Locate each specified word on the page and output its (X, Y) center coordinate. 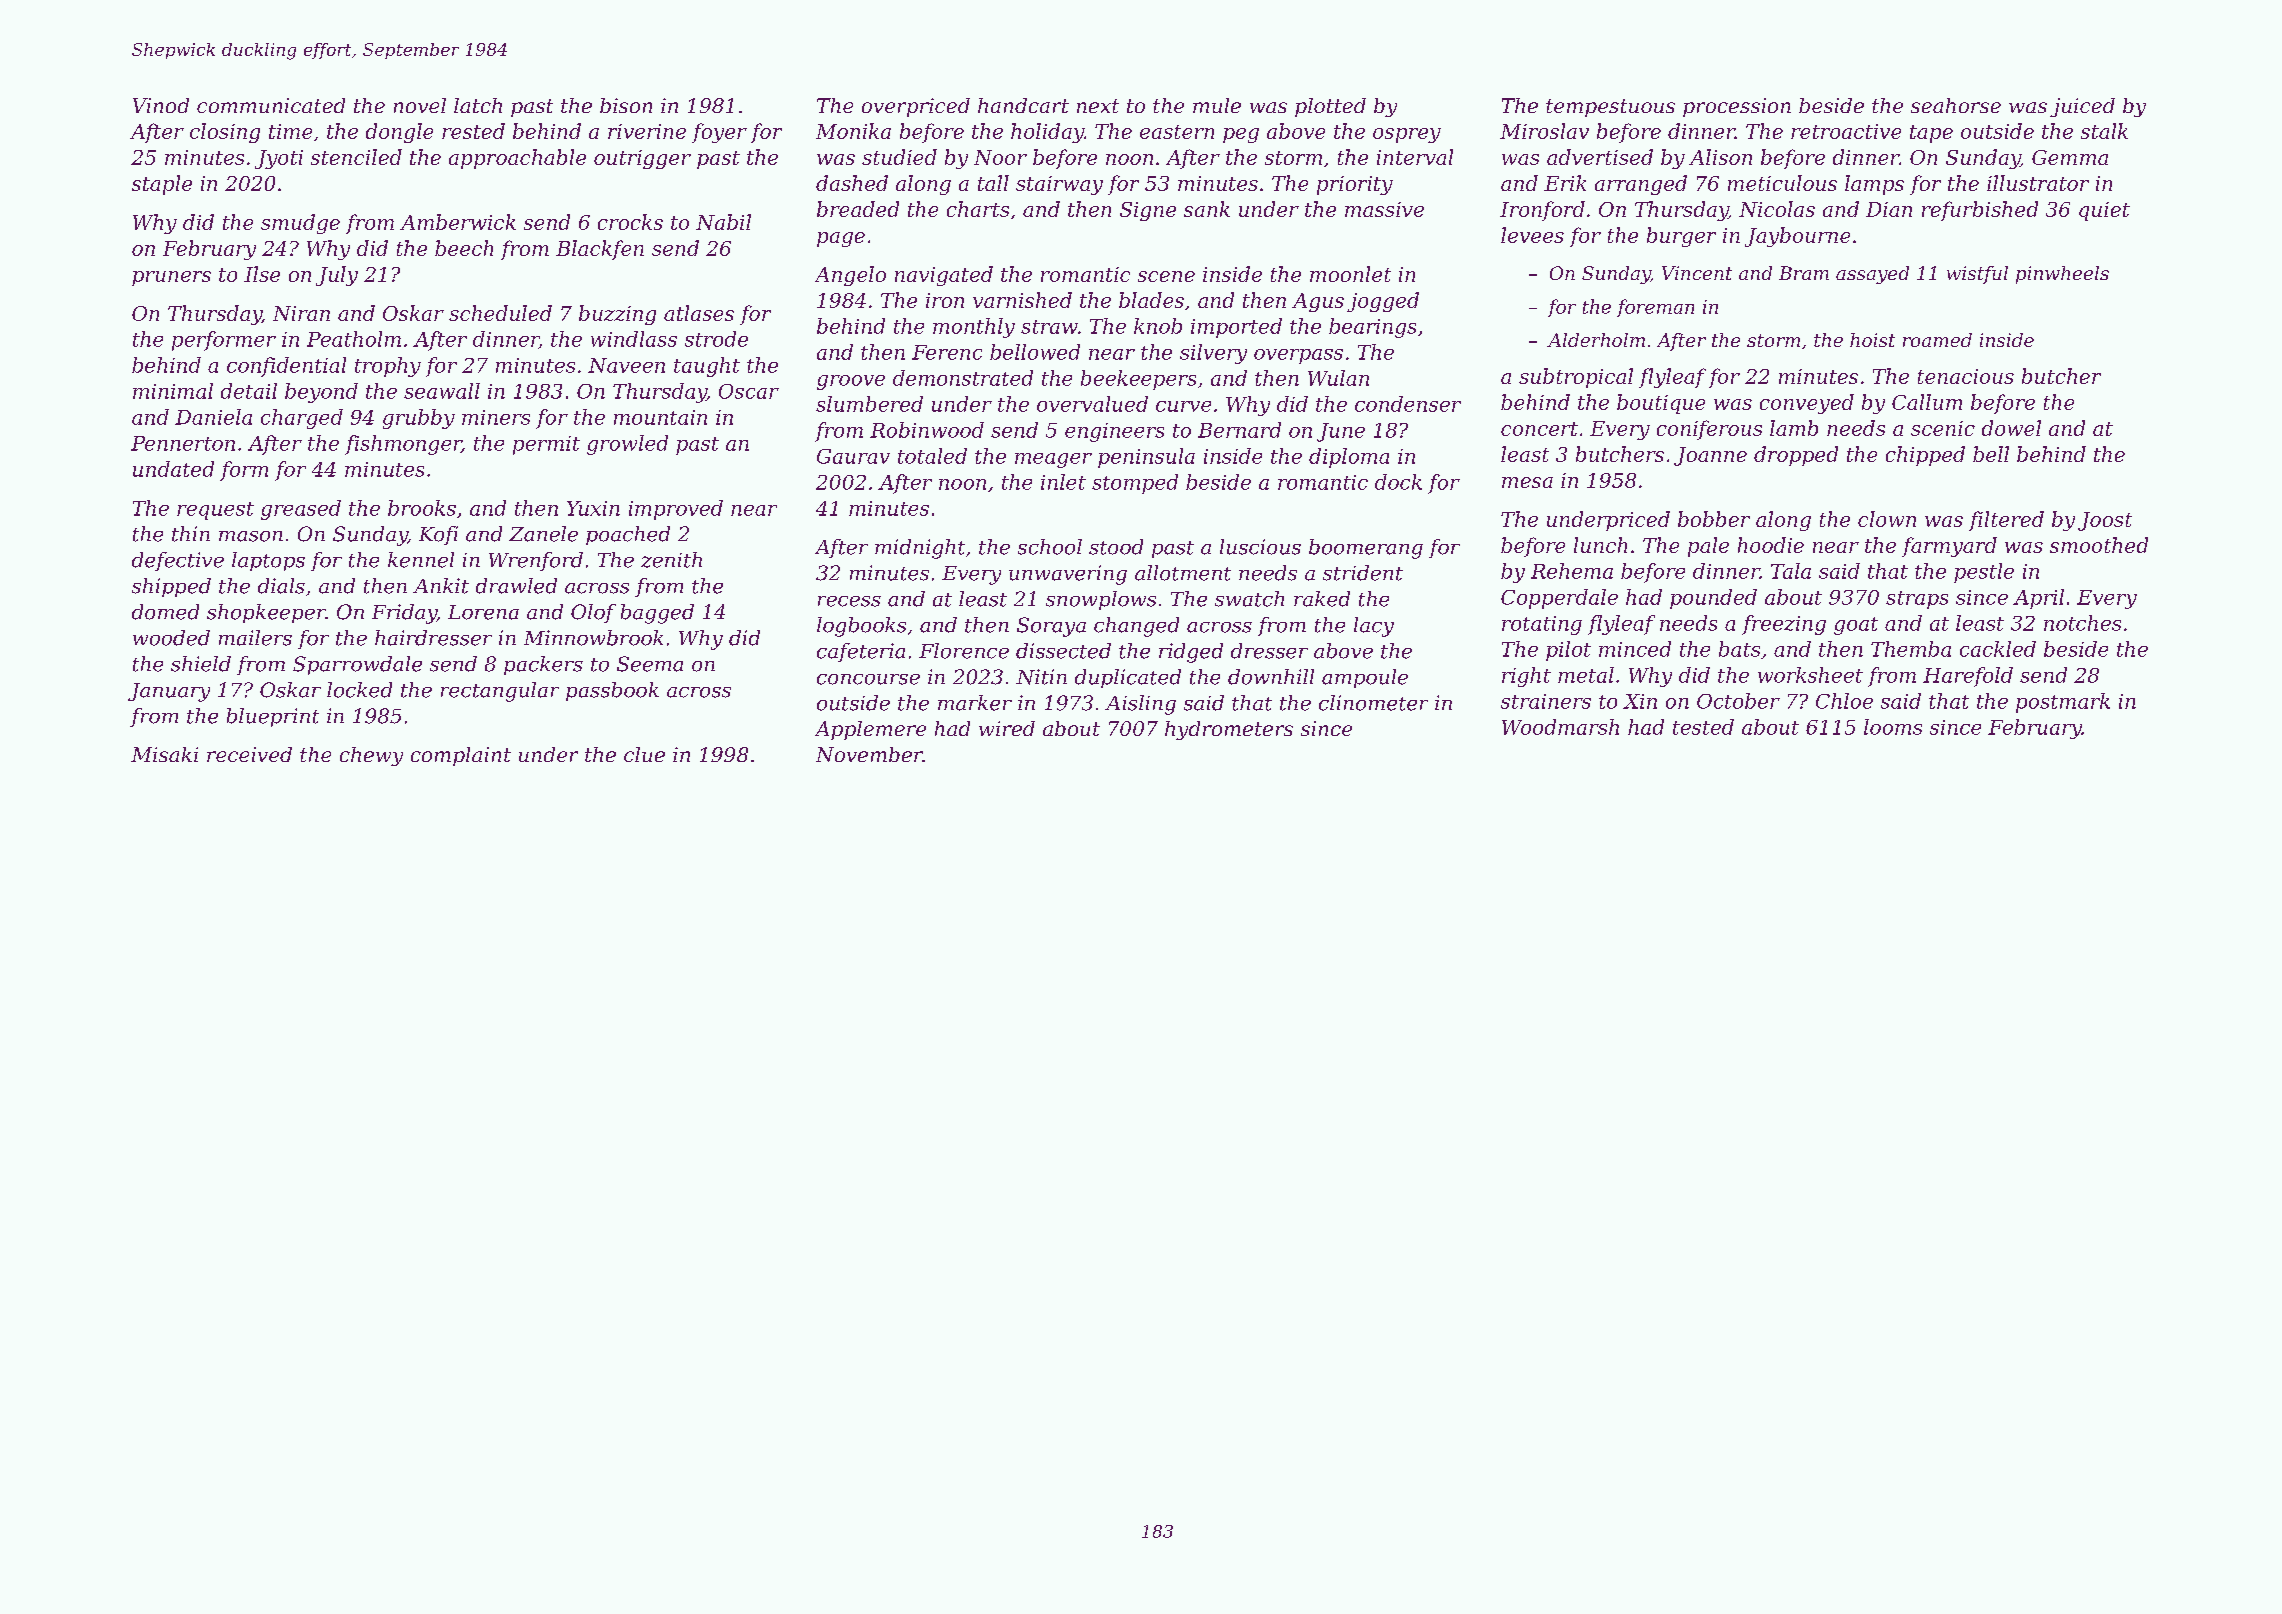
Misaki (164, 754)
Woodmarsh (1560, 727)
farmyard (1949, 547)
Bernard (1239, 430)
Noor (1000, 157)
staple (162, 185)
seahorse (1956, 105)
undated (173, 469)
